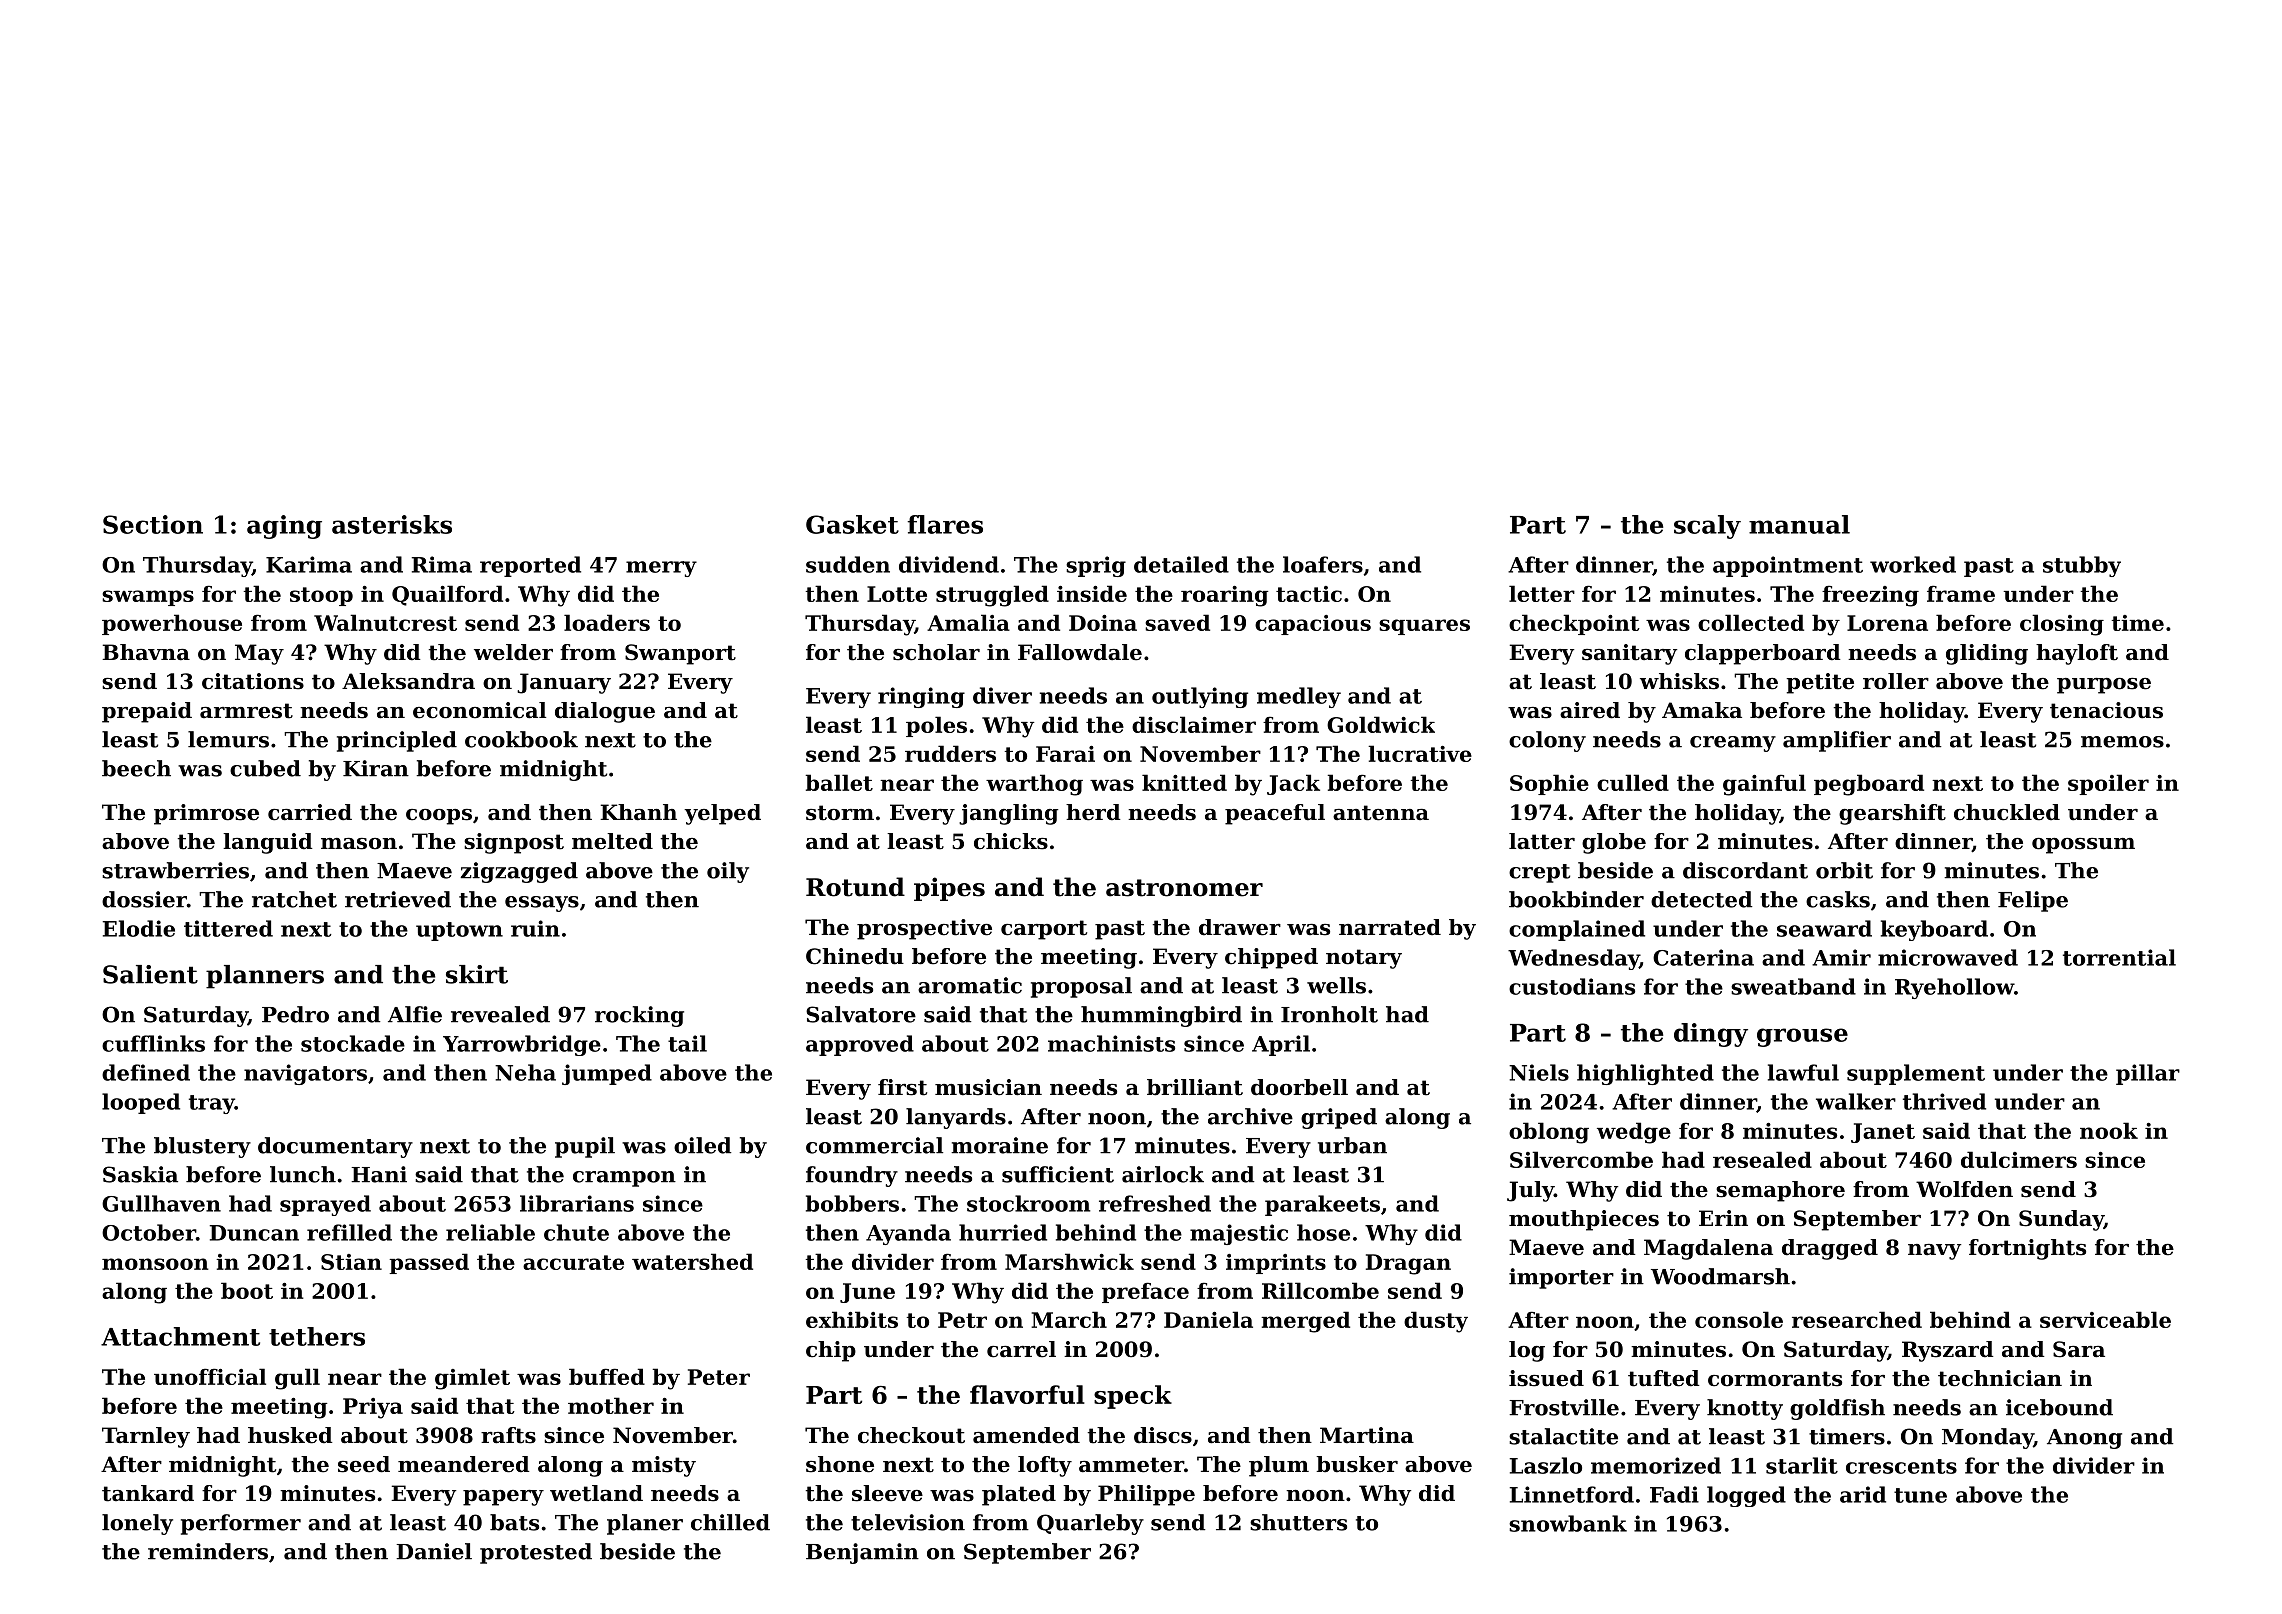 This page has height=1614, width=2282. Describe the element at coordinates (1841, 957) in the page. I see `Amir` at that location.
